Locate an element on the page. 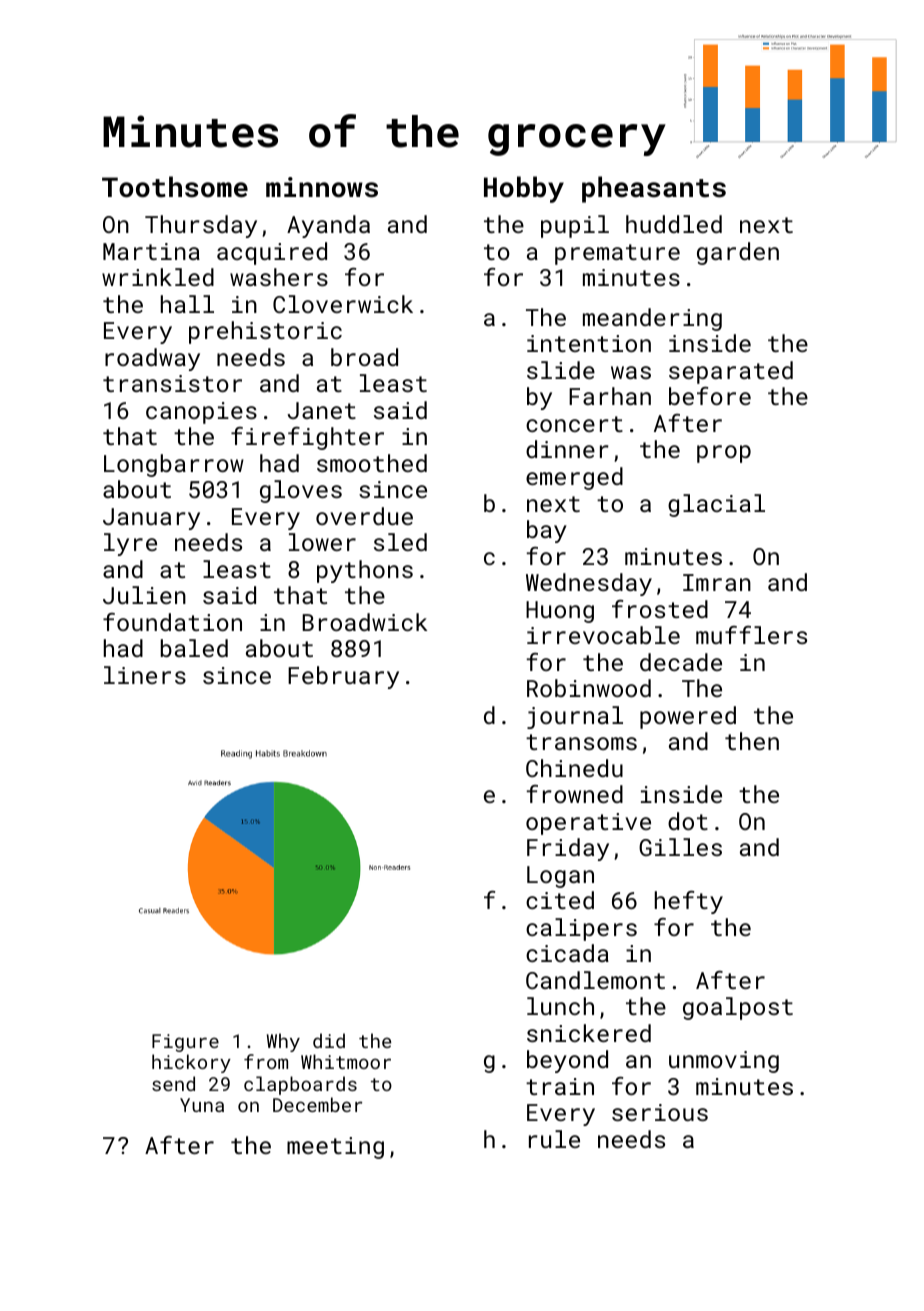  sled is located at coordinates (400, 542).
